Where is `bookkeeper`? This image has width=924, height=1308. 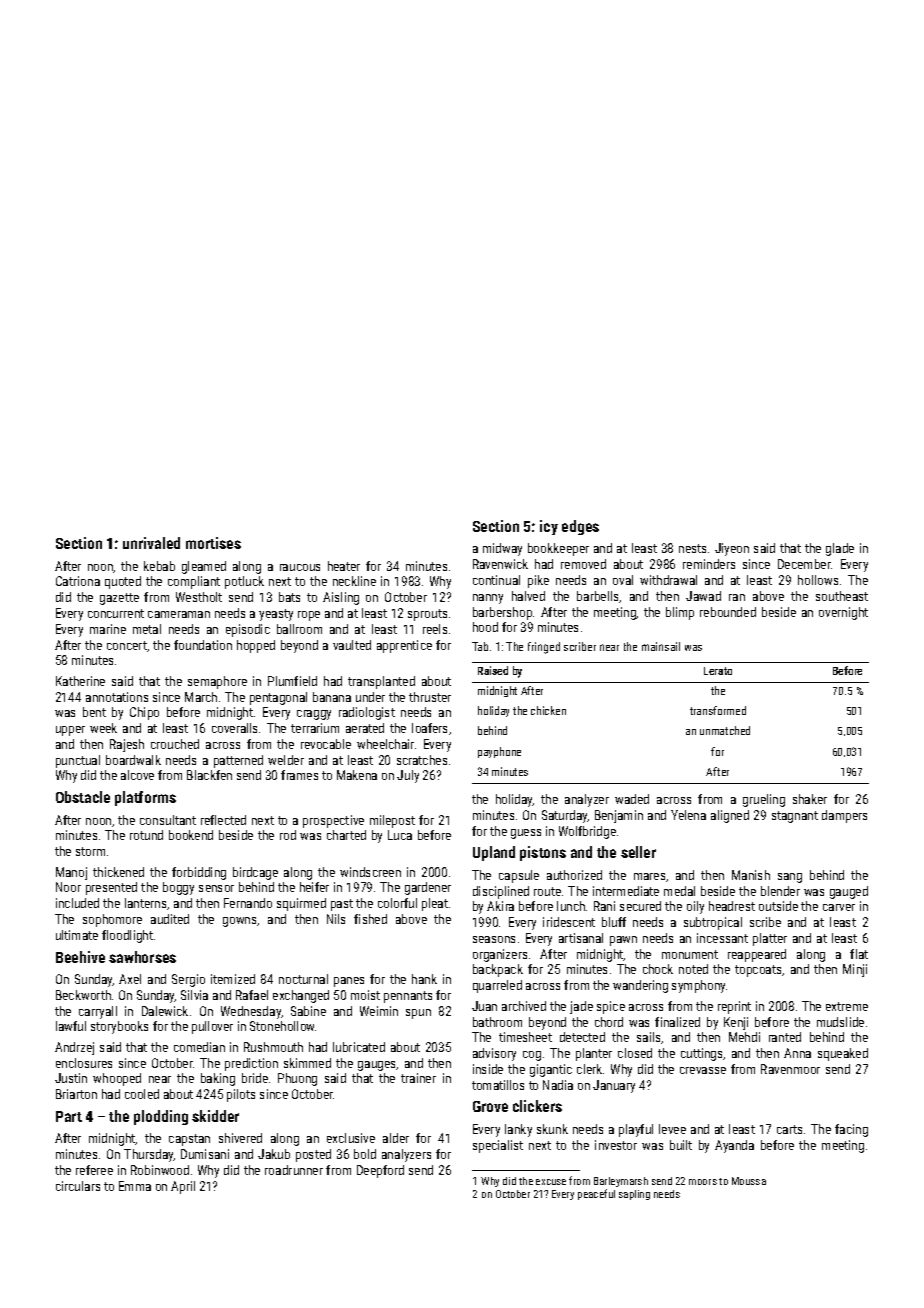
bookkeeper is located at coordinates (558, 549).
